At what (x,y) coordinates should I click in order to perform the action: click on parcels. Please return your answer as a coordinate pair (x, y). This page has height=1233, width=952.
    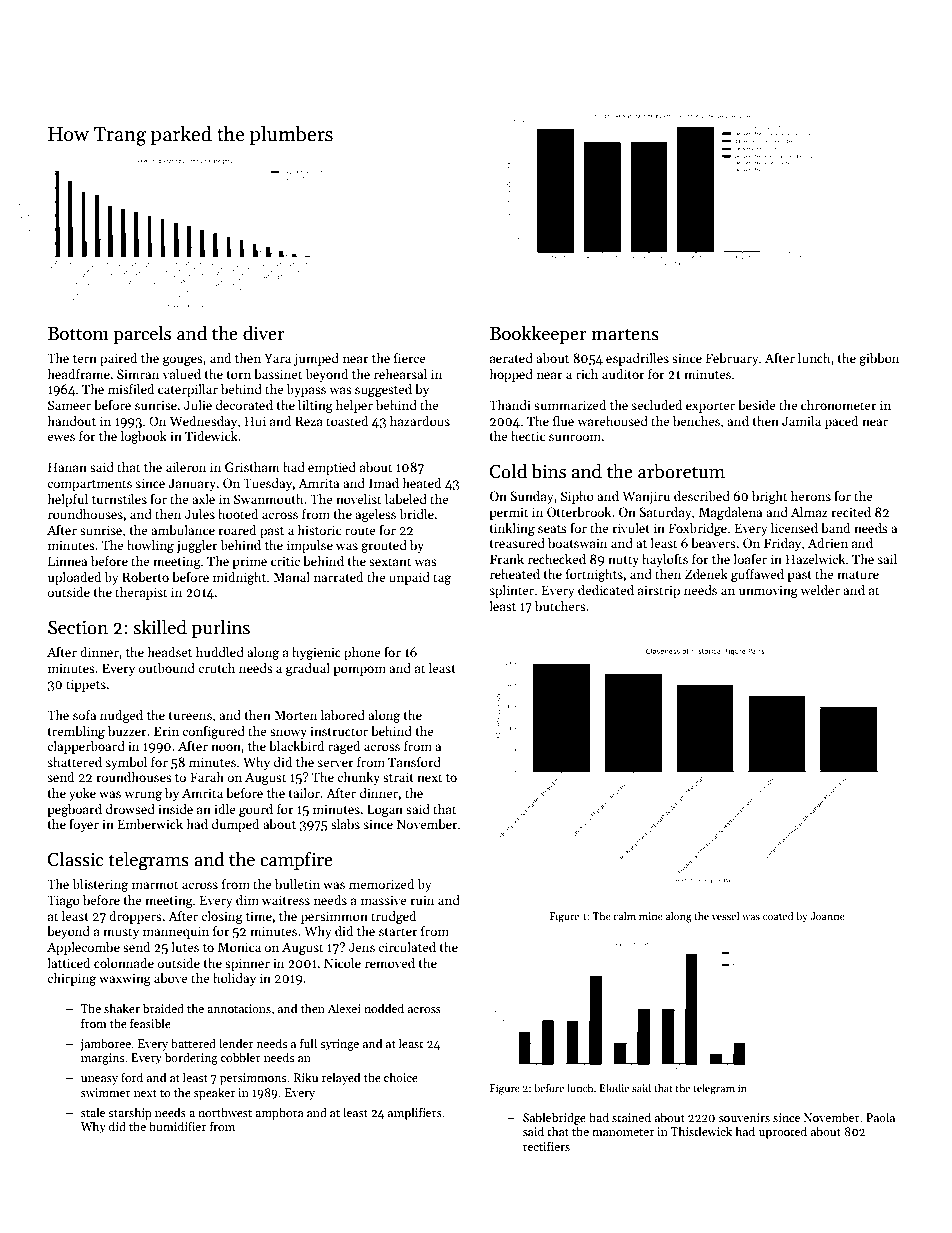
    Looking at the image, I should click on (142, 334).
